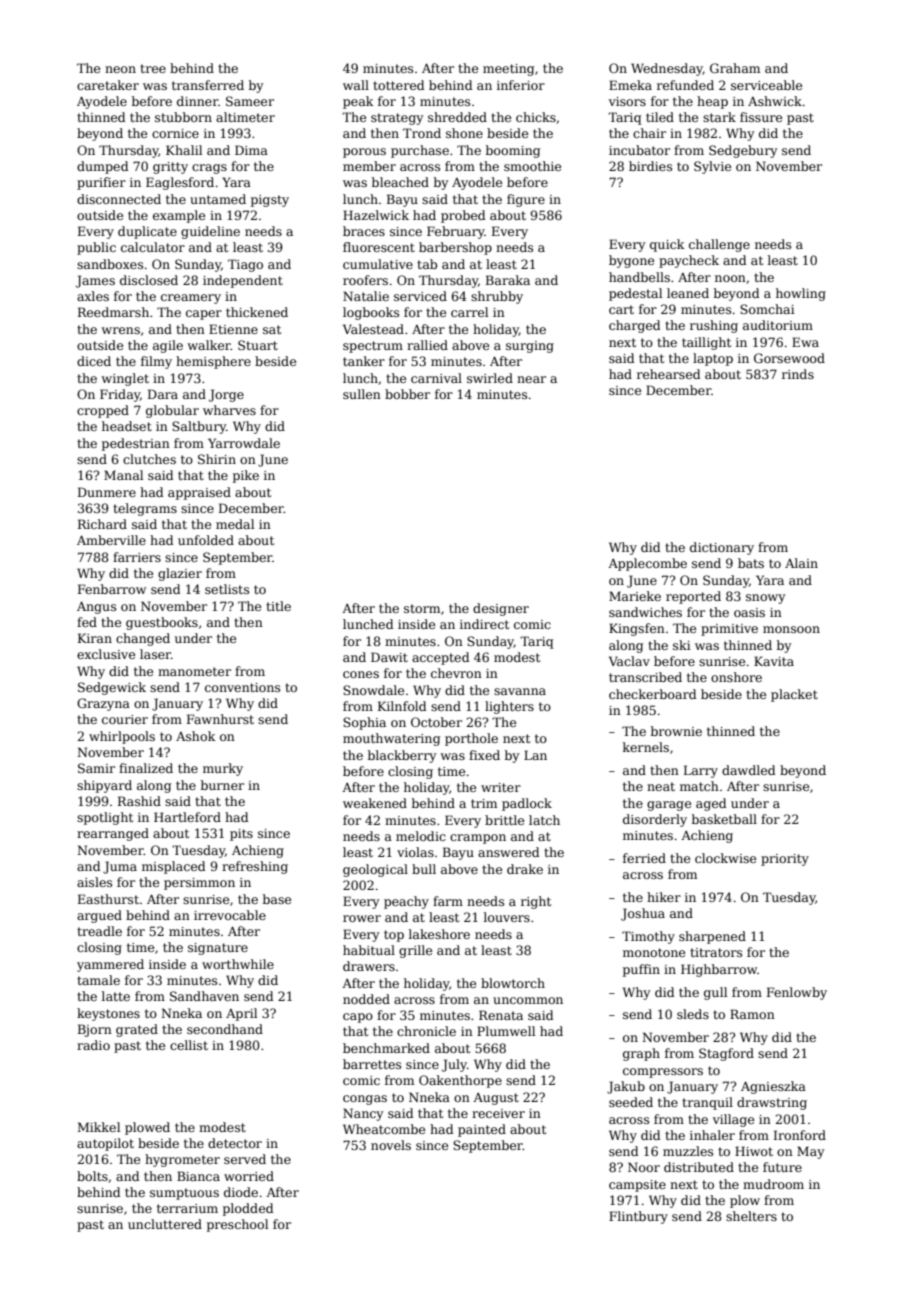  I want to click on ski, so click(682, 645).
